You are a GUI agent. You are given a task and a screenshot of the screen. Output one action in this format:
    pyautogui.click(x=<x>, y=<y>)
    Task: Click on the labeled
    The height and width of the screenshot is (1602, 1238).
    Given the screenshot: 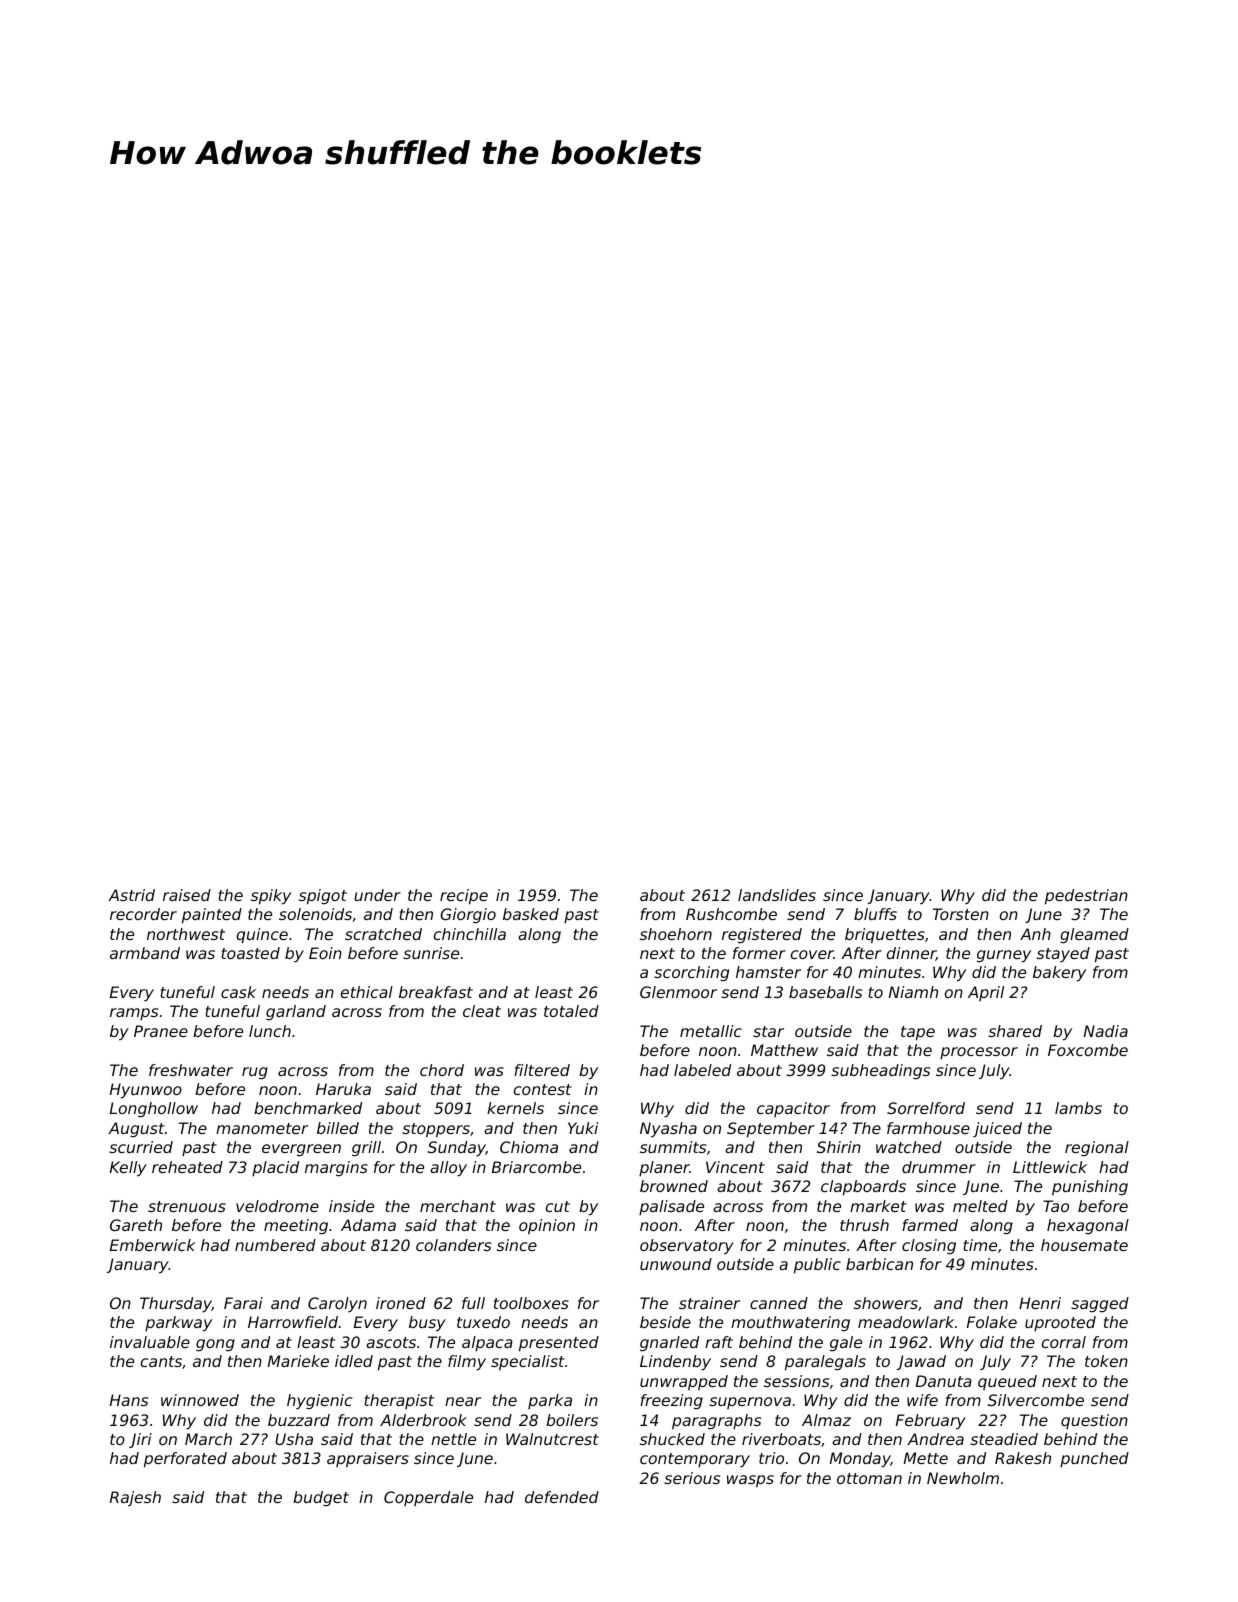 What is the action you would take?
    pyautogui.click(x=702, y=1070)
